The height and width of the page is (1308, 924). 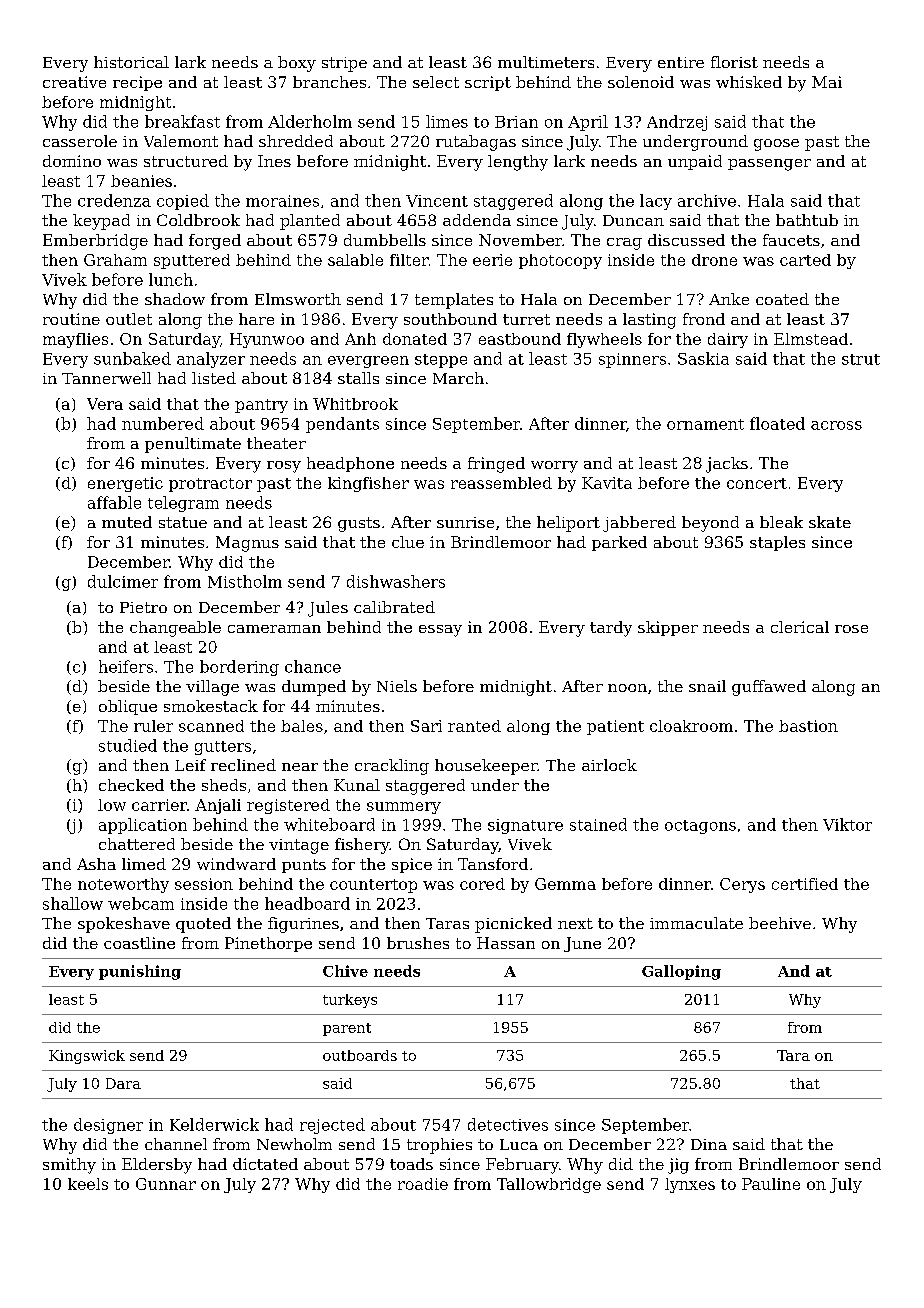 I want to click on sunrise, so click(x=465, y=522).
